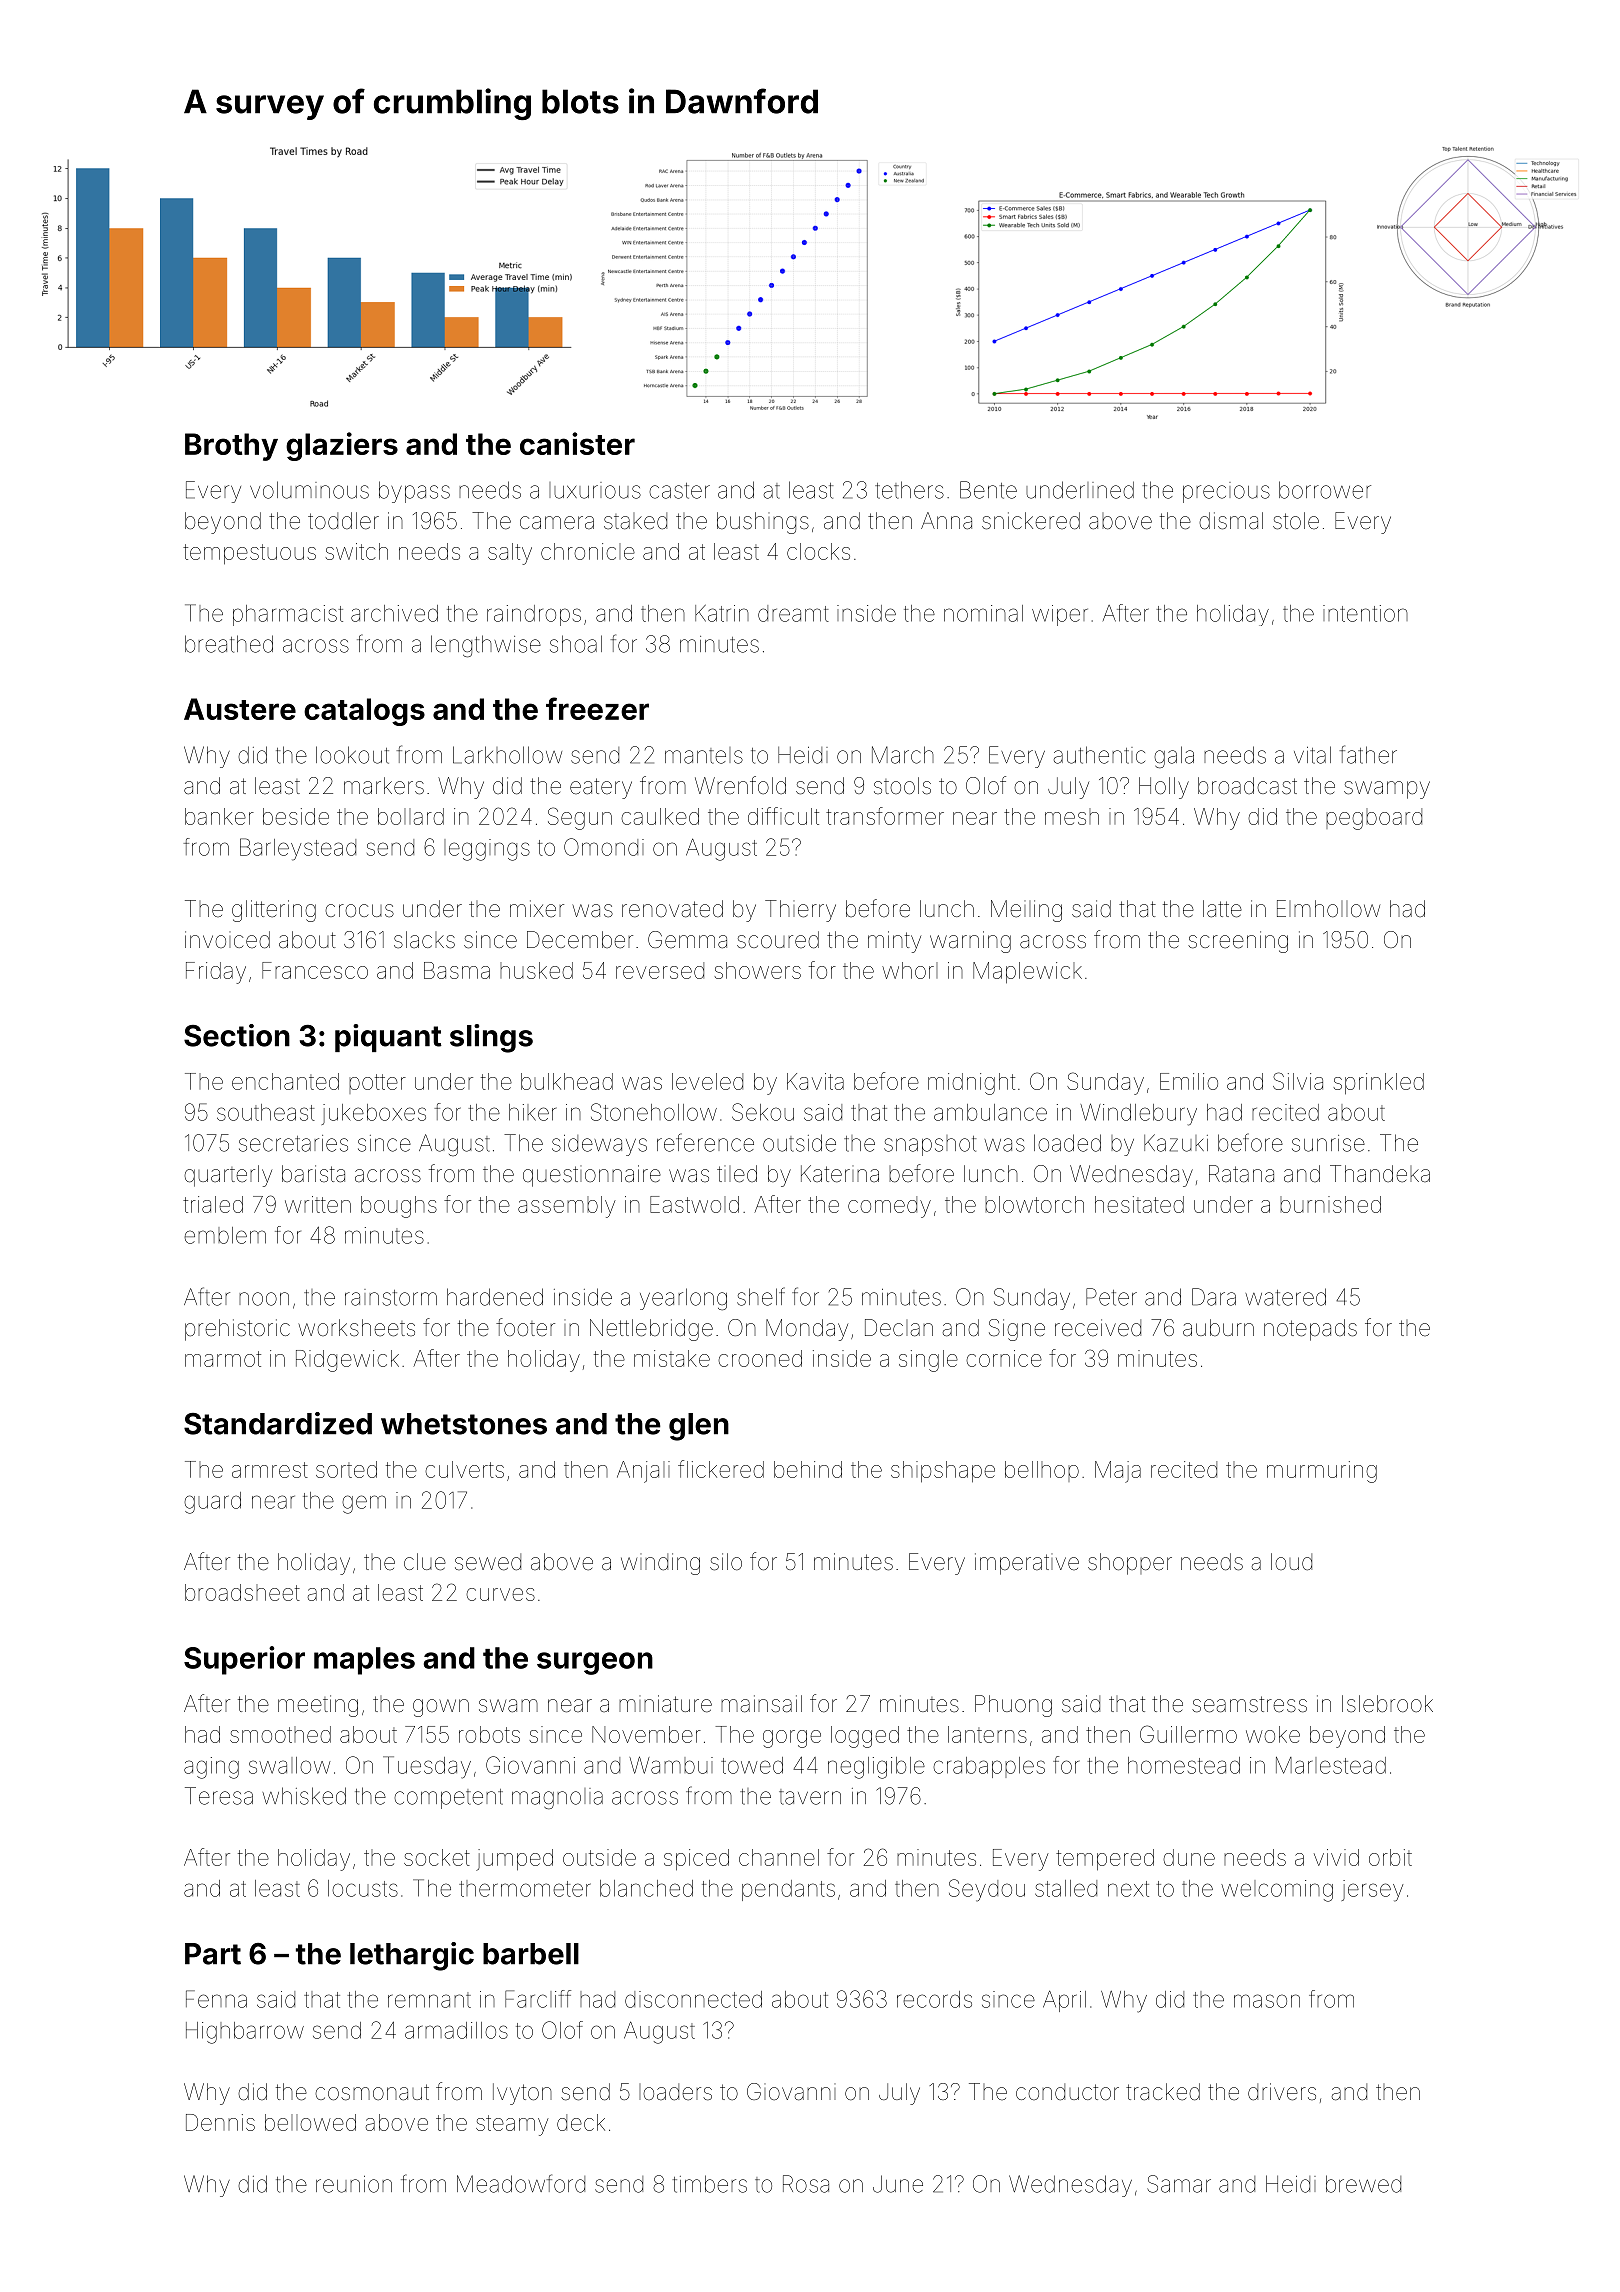 Image resolution: width=1620 pixels, height=2292 pixels. What do you see at coordinates (231, 447) in the image?
I see `Brothy` at bounding box center [231, 447].
